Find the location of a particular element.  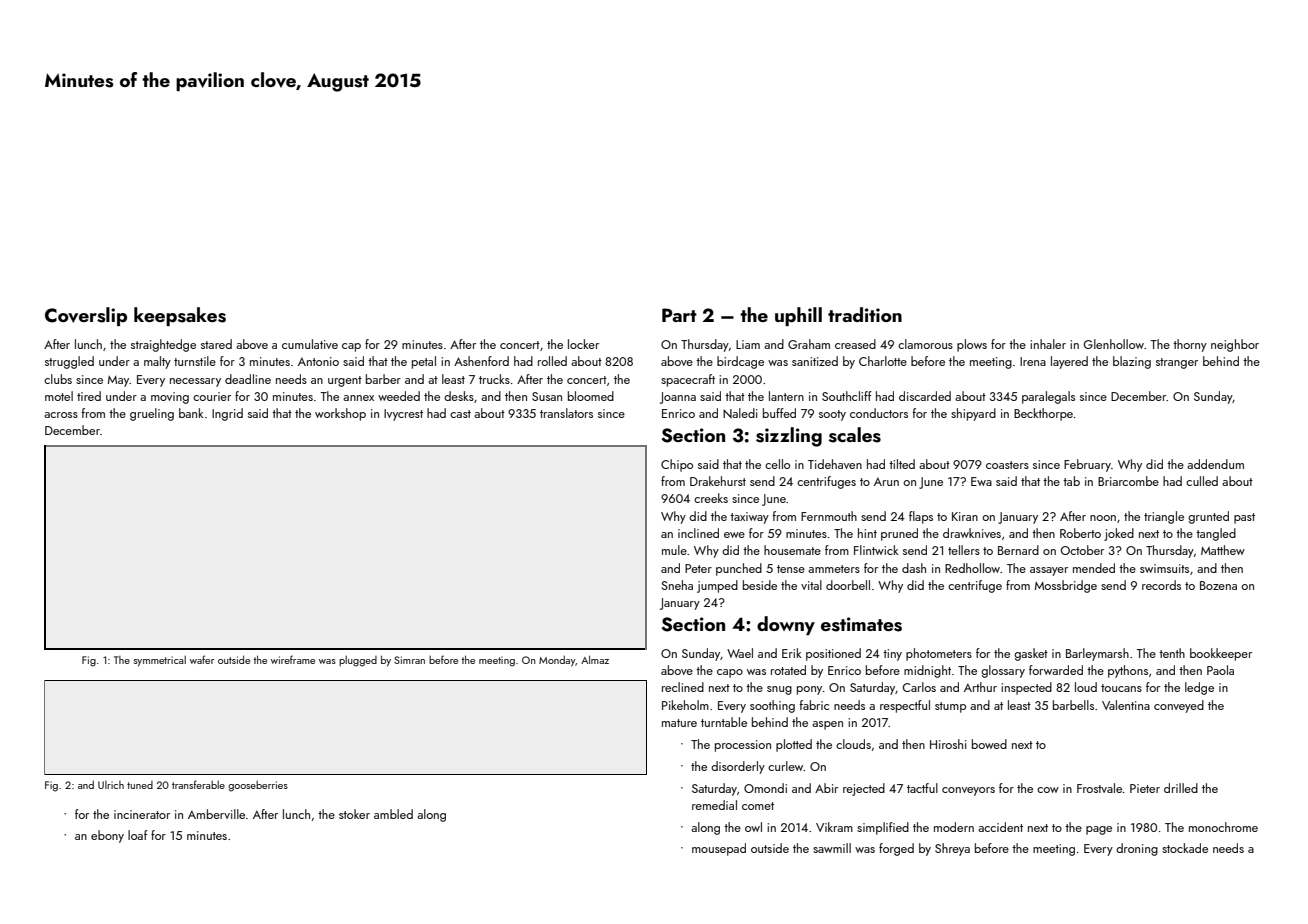

stranger is located at coordinates (1177, 363).
